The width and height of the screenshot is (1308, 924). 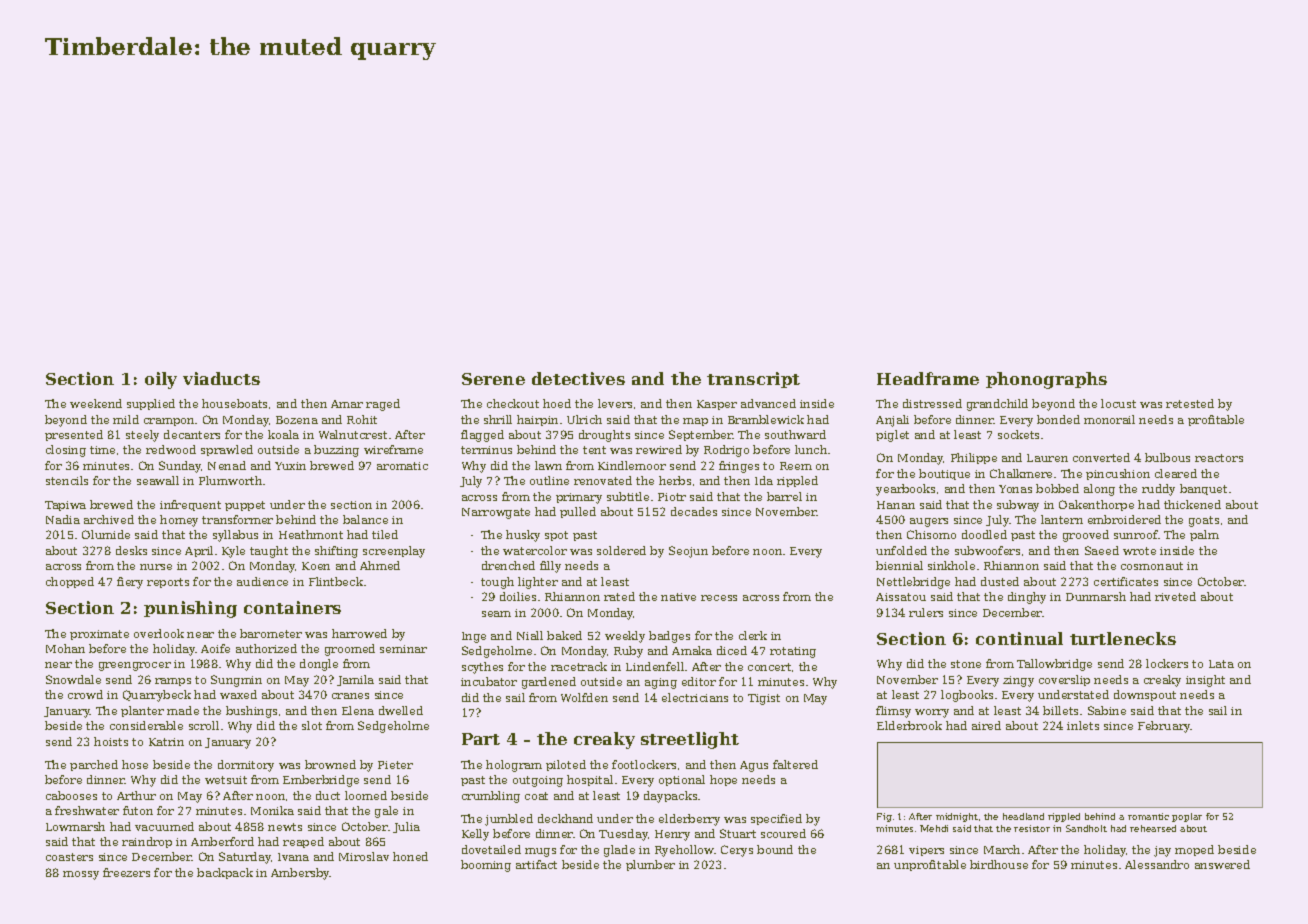 I want to click on certificates, so click(x=1126, y=581).
